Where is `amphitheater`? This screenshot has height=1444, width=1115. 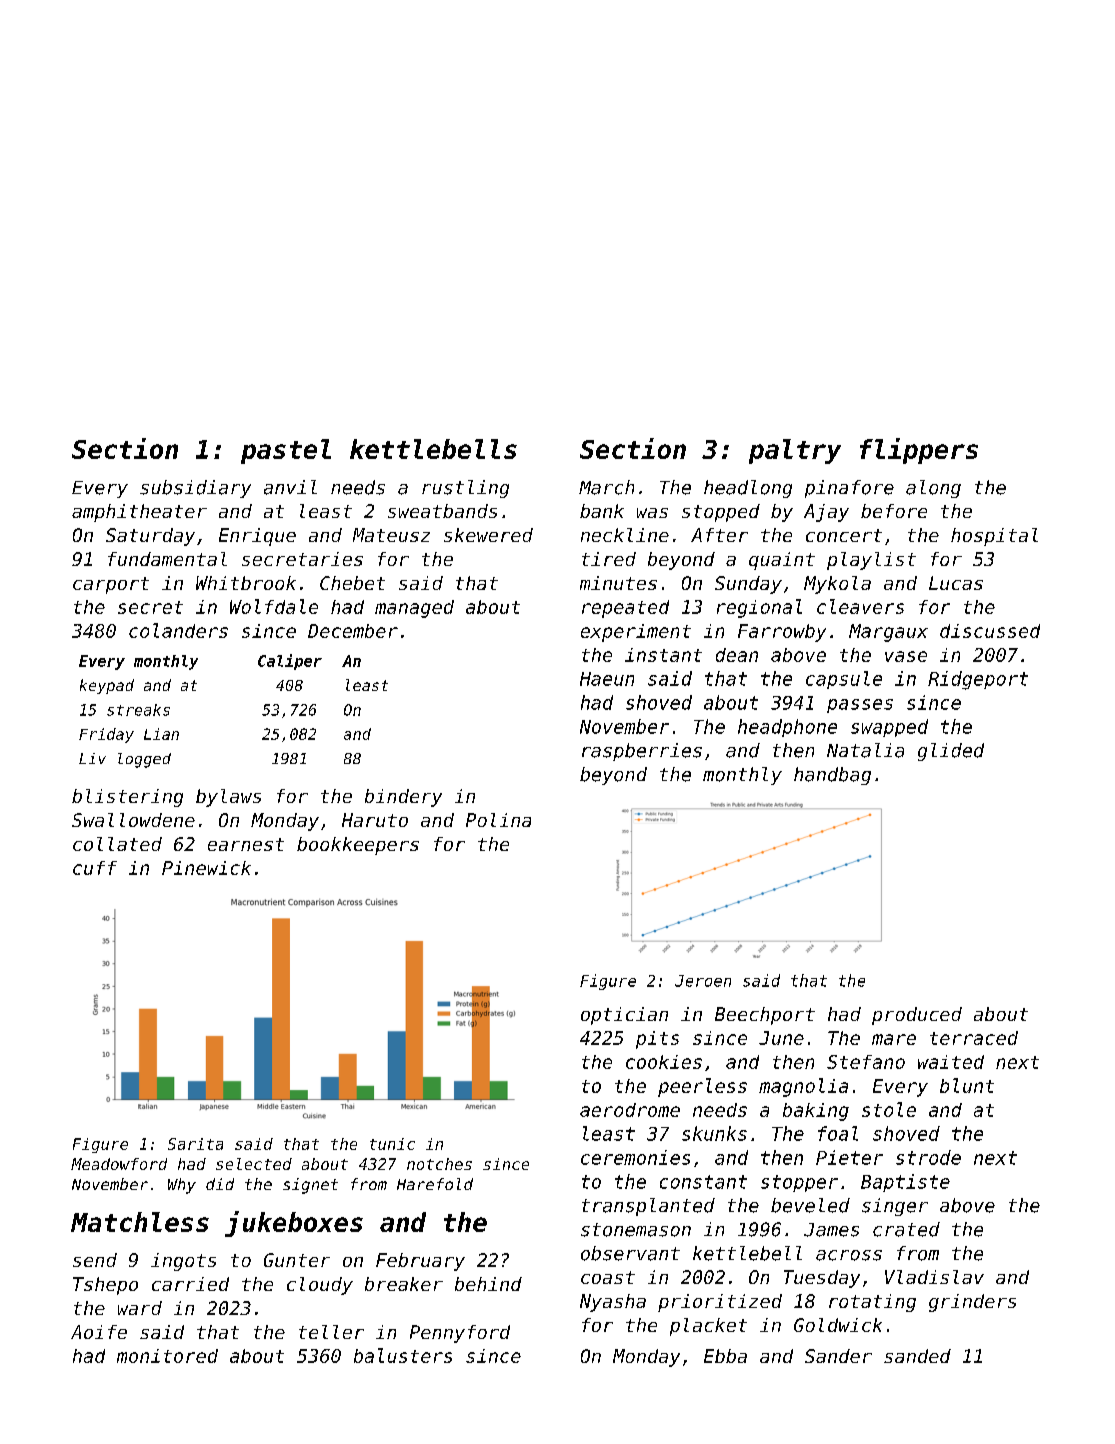 amphitheater is located at coordinates (139, 513).
